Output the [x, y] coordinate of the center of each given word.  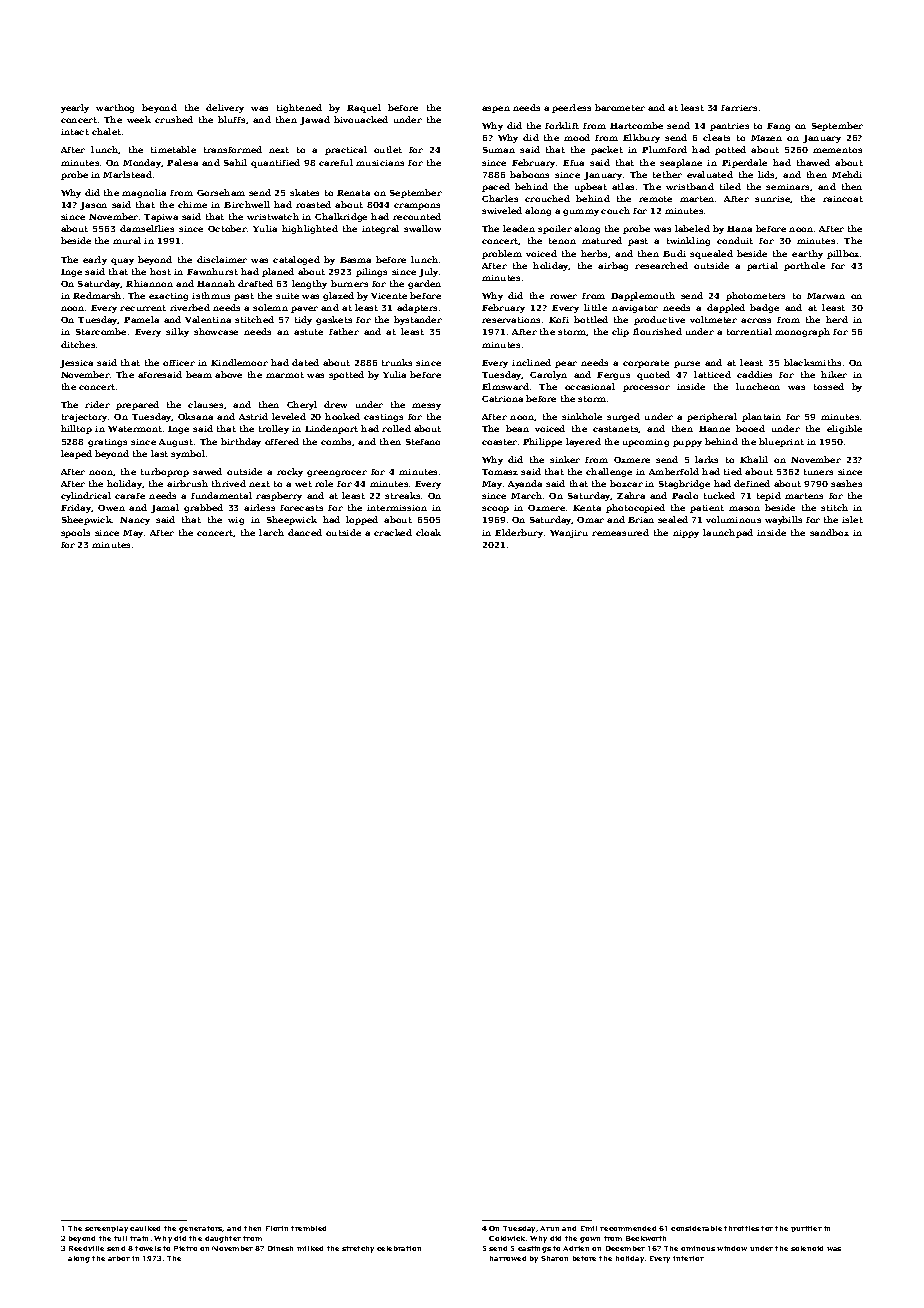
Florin [277, 1228]
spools [75, 533]
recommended [628, 1228]
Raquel [364, 108]
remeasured [620, 532]
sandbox [829, 532]
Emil [589, 1228]
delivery [225, 108]
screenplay [106, 1229]
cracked [393, 532]
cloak [428, 532]
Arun [549, 1228]
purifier [806, 1229]
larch [271, 532]
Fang [778, 127]
